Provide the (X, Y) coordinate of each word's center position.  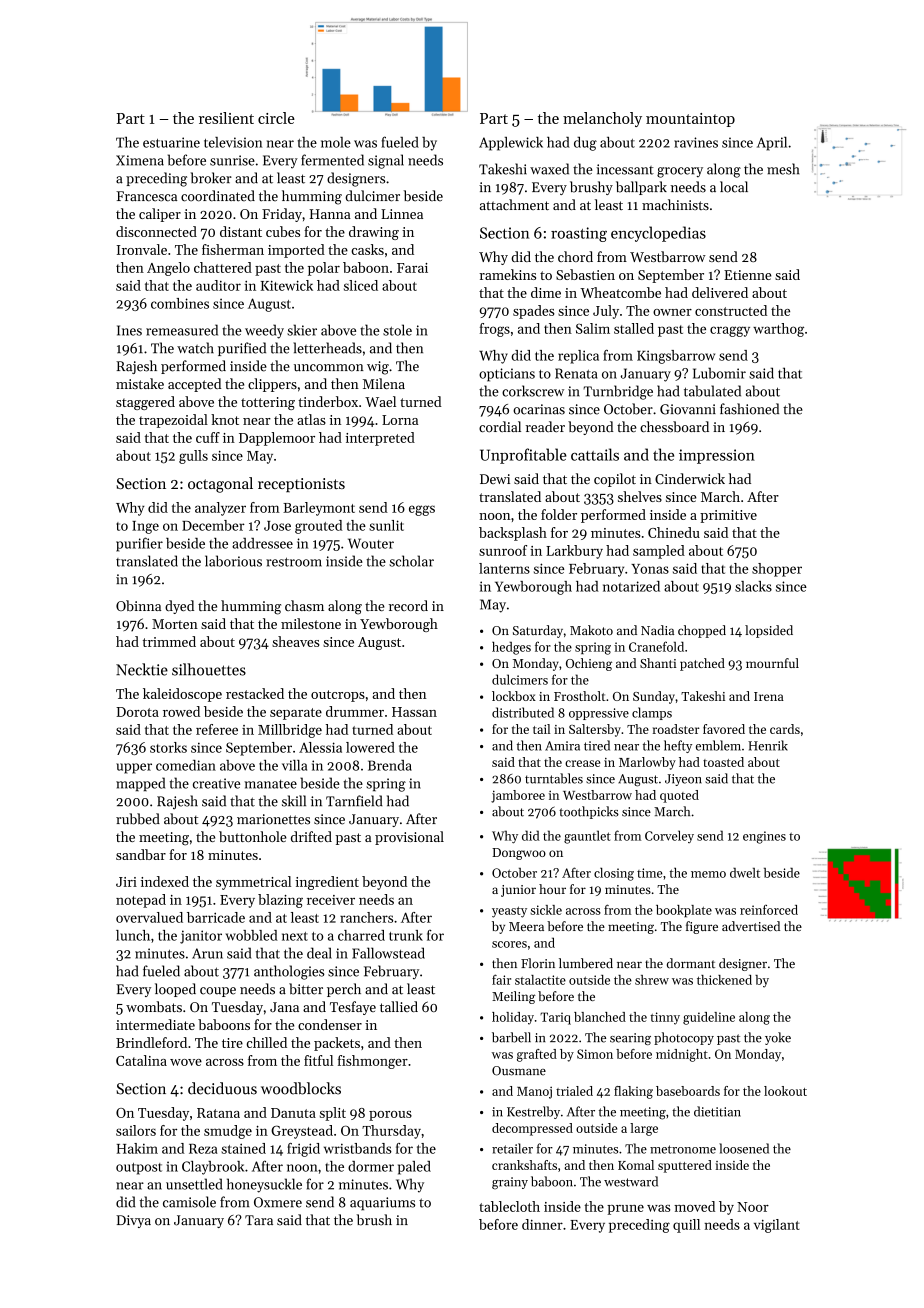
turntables (554, 778)
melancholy (602, 119)
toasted (723, 762)
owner (672, 312)
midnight (682, 1055)
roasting (579, 234)
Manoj (534, 1092)
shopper (777, 570)
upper (134, 768)
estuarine (171, 142)
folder (559, 514)
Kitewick (287, 285)
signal (386, 161)
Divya (133, 1221)
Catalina (141, 1060)
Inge (145, 527)
